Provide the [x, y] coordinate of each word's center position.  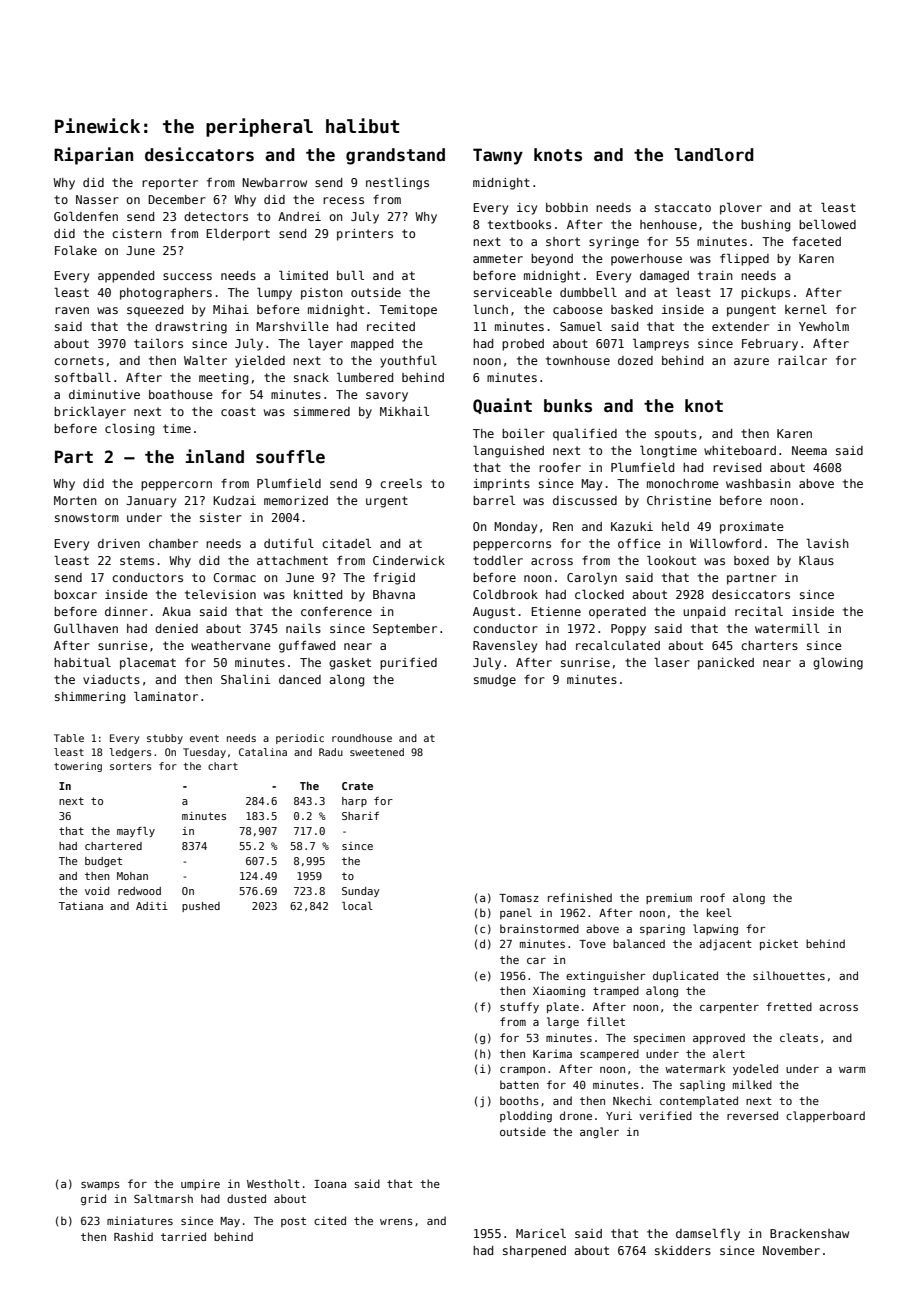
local [357, 906]
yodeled [755, 1069]
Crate [357, 786]
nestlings [397, 183]
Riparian [93, 156]
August [494, 613]
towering [78, 767]
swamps [100, 1186]
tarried [183, 1236]
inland [214, 456]
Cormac [234, 577]
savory [387, 397]
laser [672, 662]
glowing [838, 663]
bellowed [827, 224]
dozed [635, 360]
